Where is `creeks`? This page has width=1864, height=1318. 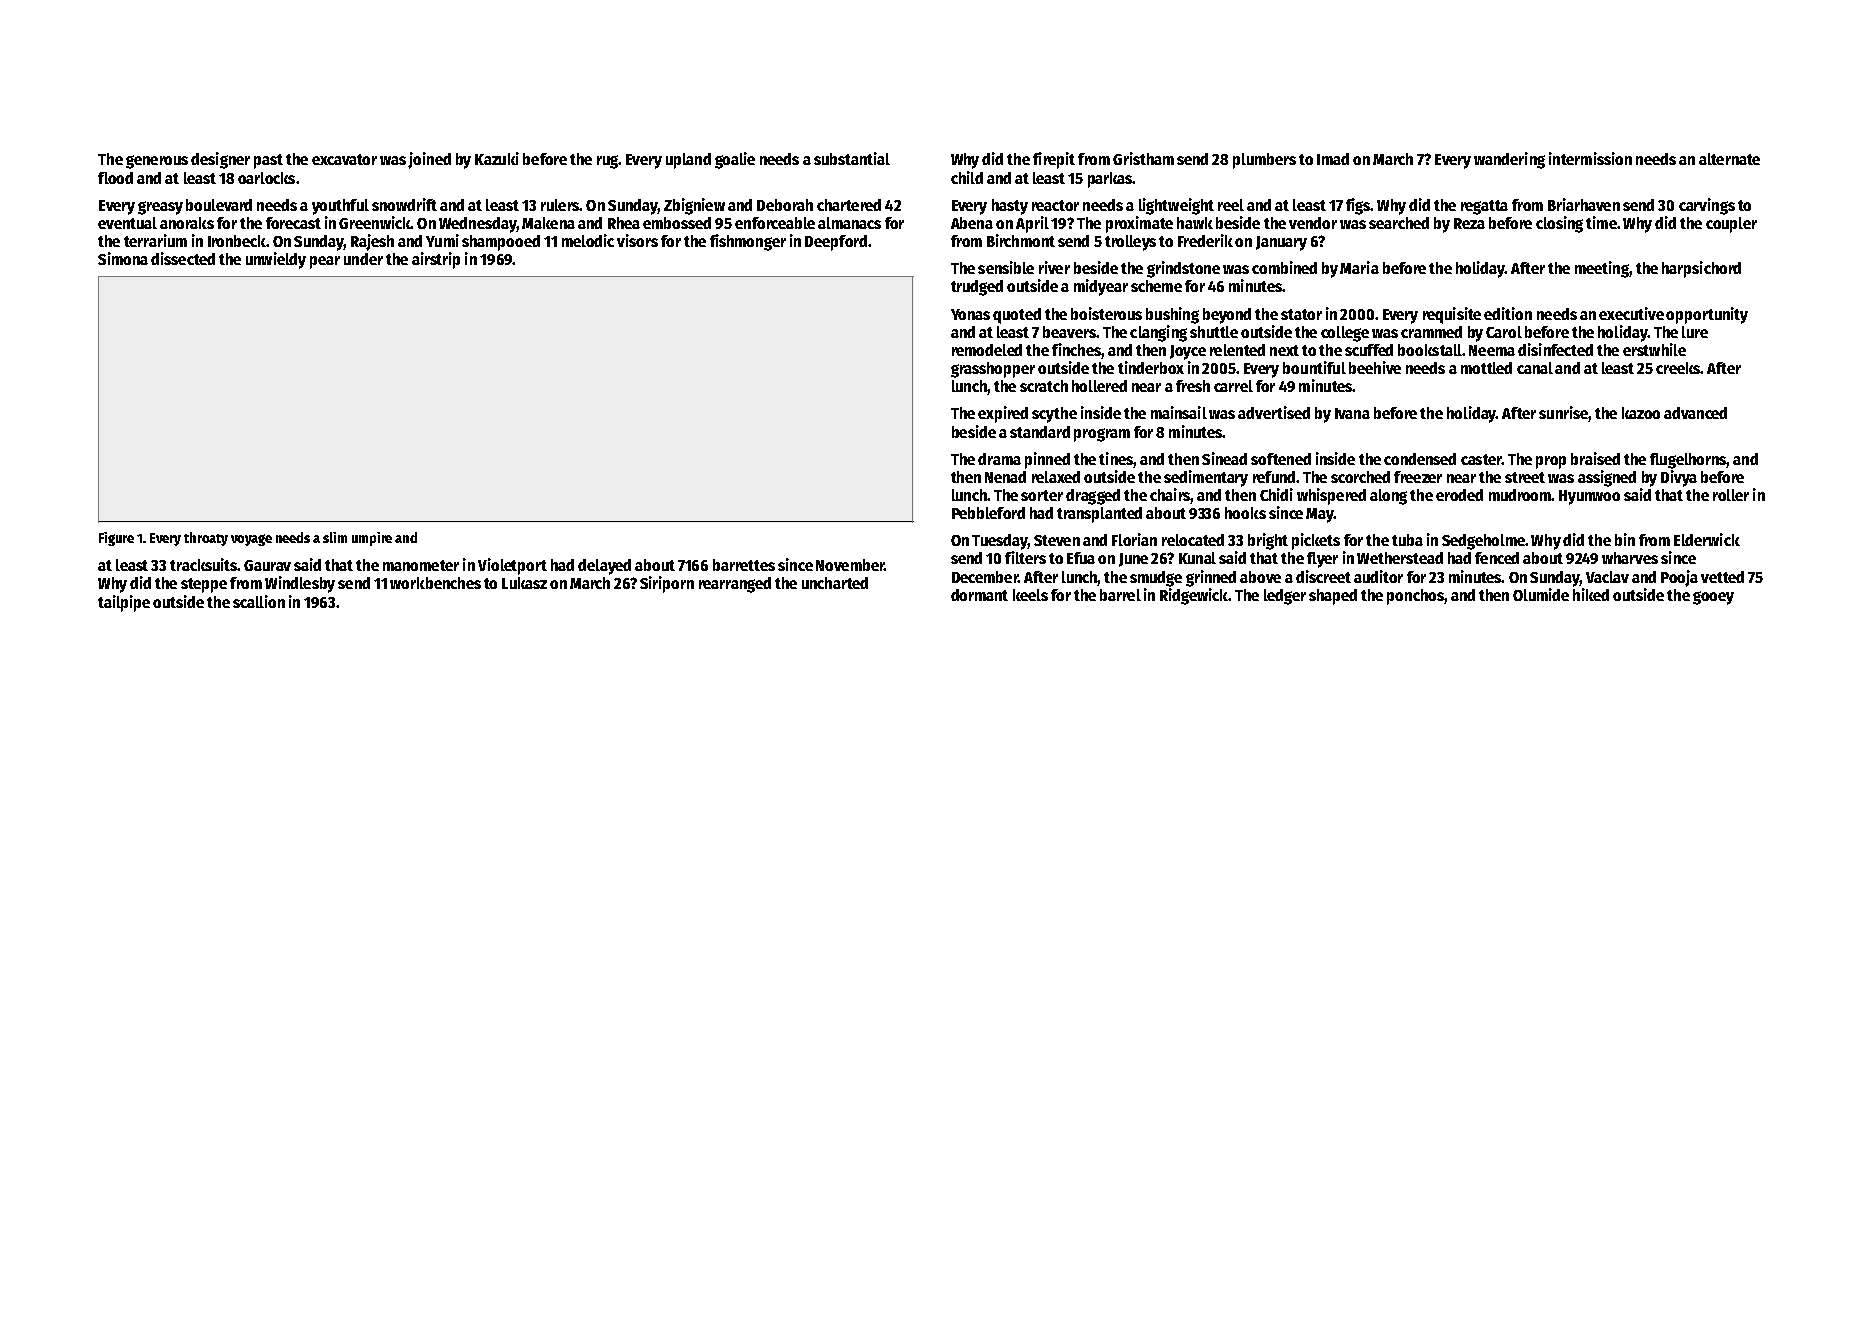 creeks is located at coordinates (1678, 368).
